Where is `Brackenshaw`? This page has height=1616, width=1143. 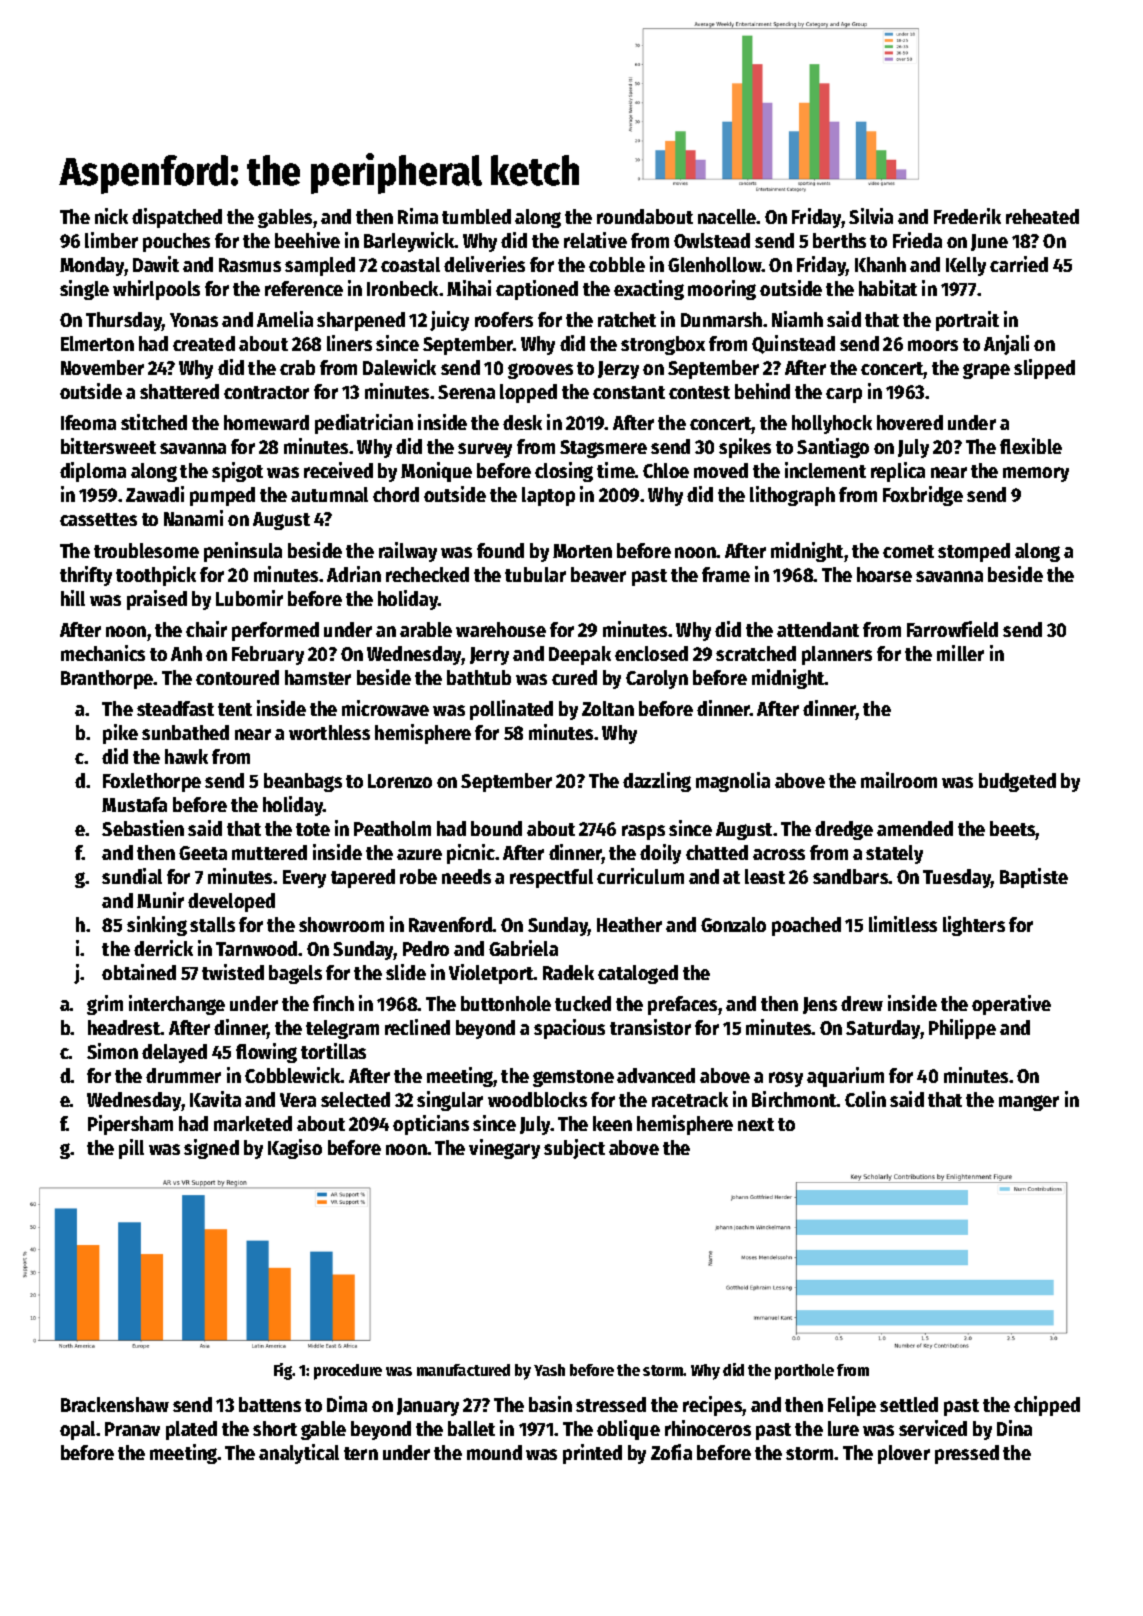 Brackenshaw is located at coordinates (115, 1404).
